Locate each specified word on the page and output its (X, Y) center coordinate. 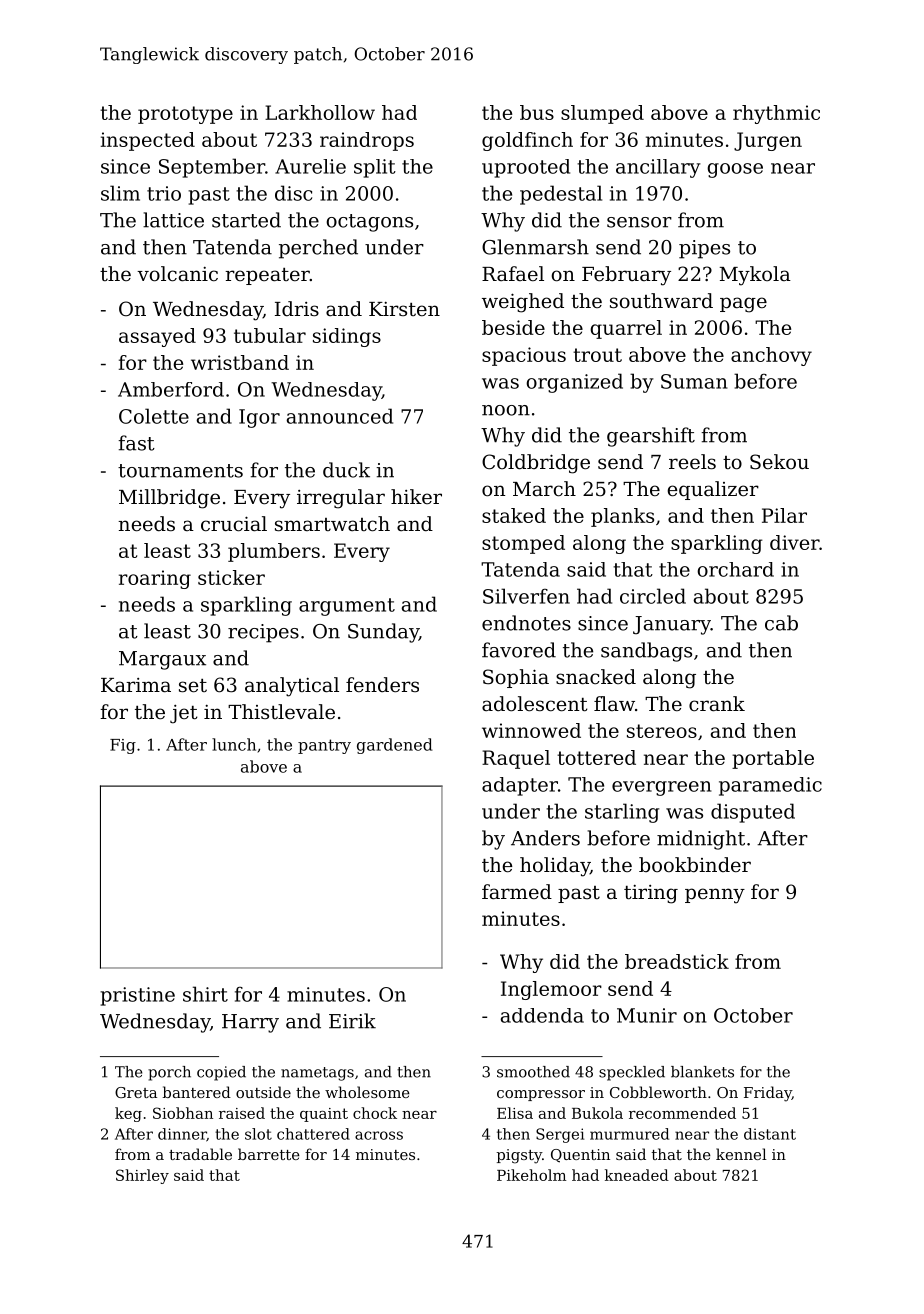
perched (318, 249)
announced (340, 416)
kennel (741, 1154)
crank (717, 704)
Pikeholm (531, 1175)
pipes (704, 249)
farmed (517, 892)
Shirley (142, 1176)
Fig (123, 746)
